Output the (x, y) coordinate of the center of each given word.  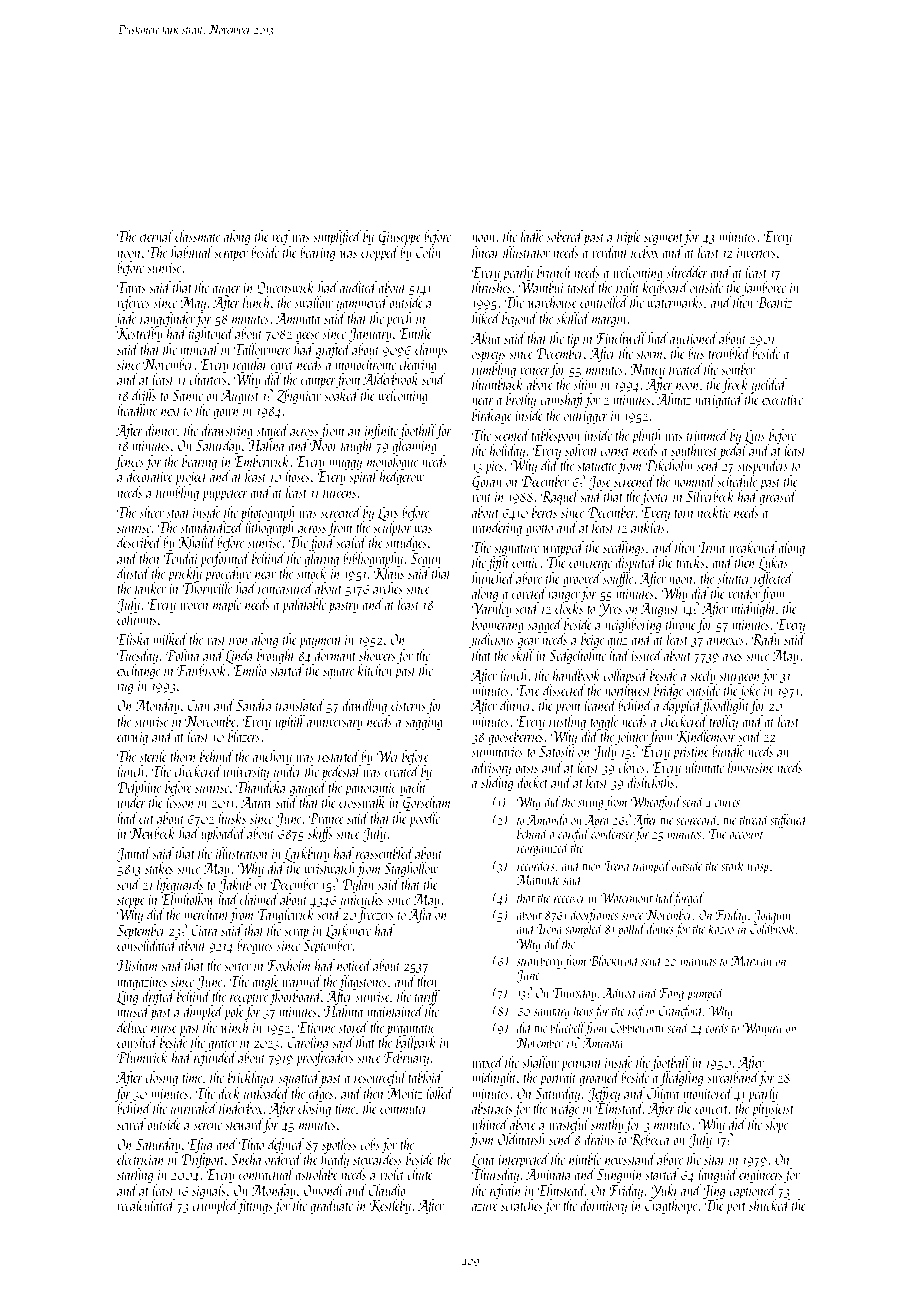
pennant (582, 1065)
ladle (532, 236)
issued (647, 655)
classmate (197, 236)
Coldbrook (772, 928)
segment (664, 239)
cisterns (408, 706)
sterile (153, 756)
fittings (255, 1206)
